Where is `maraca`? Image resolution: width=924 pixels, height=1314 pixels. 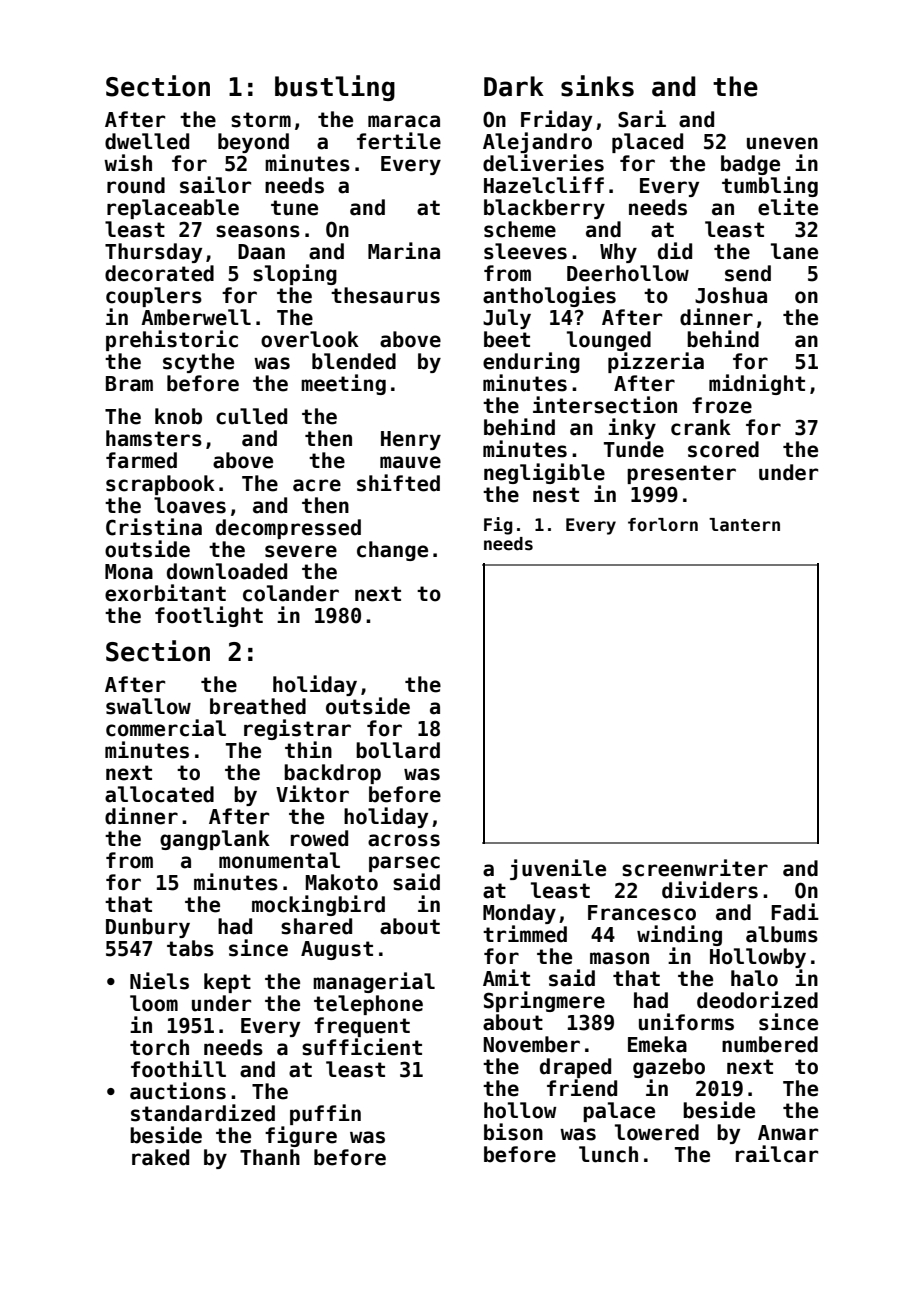
maraca is located at coordinates (404, 121).
